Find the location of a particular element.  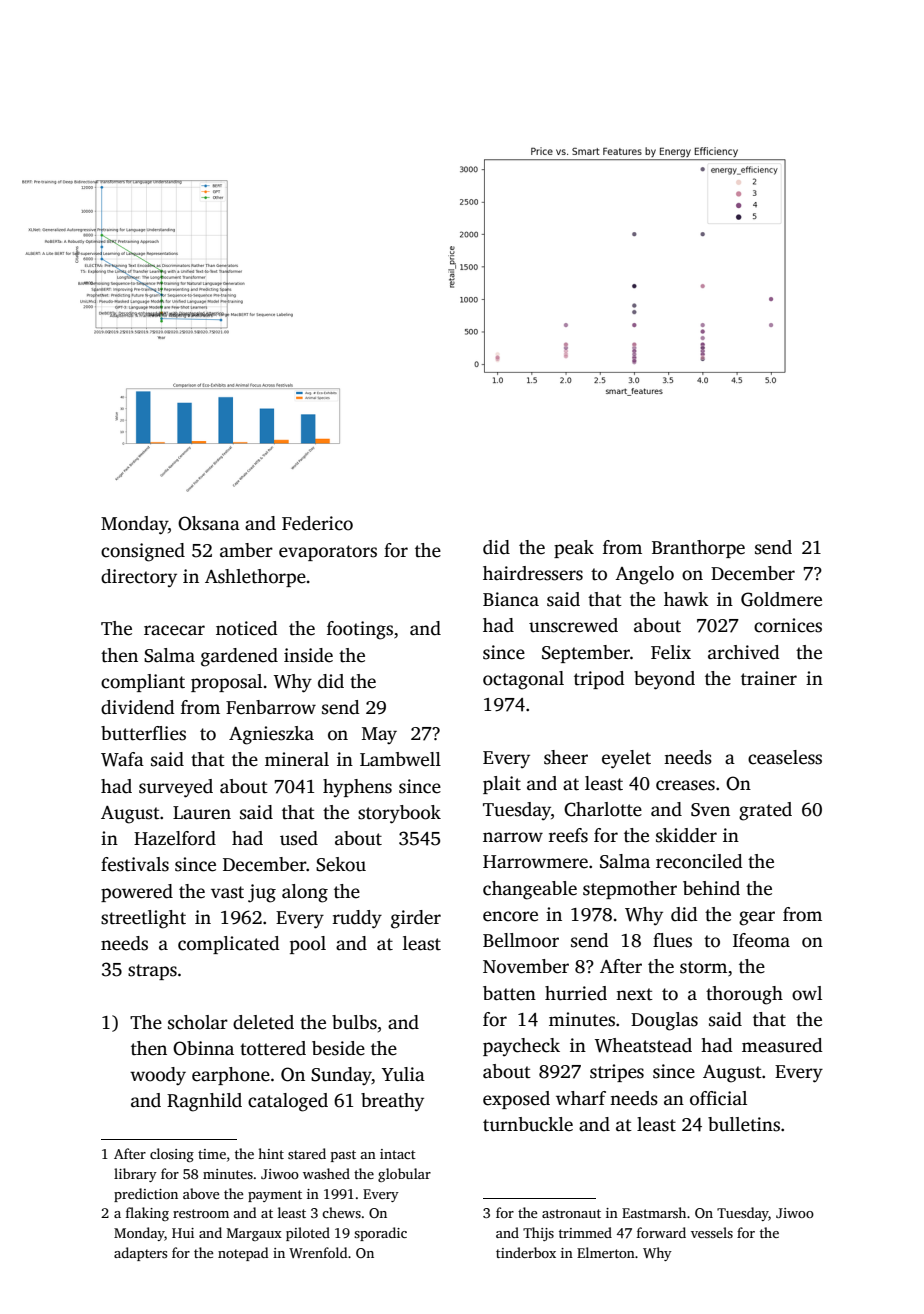

Federico is located at coordinates (317, 523).
